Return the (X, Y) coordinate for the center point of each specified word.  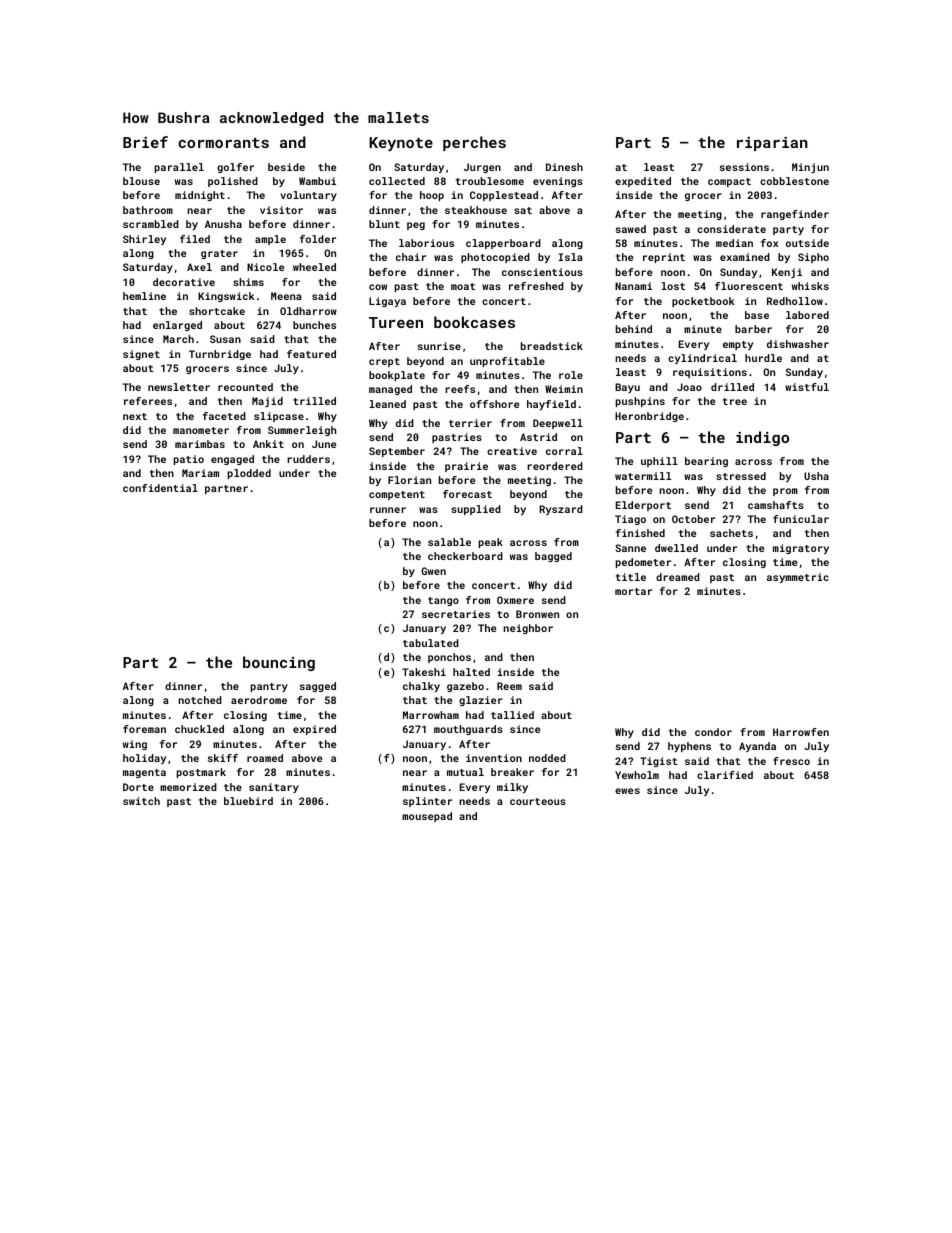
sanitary (274, 788)
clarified (725, 775)
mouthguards (468, 730)
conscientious (542, 272)
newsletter (179, 387)
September (397, 452)
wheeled (314, 267)
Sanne (630, 548)
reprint (664, 258)
